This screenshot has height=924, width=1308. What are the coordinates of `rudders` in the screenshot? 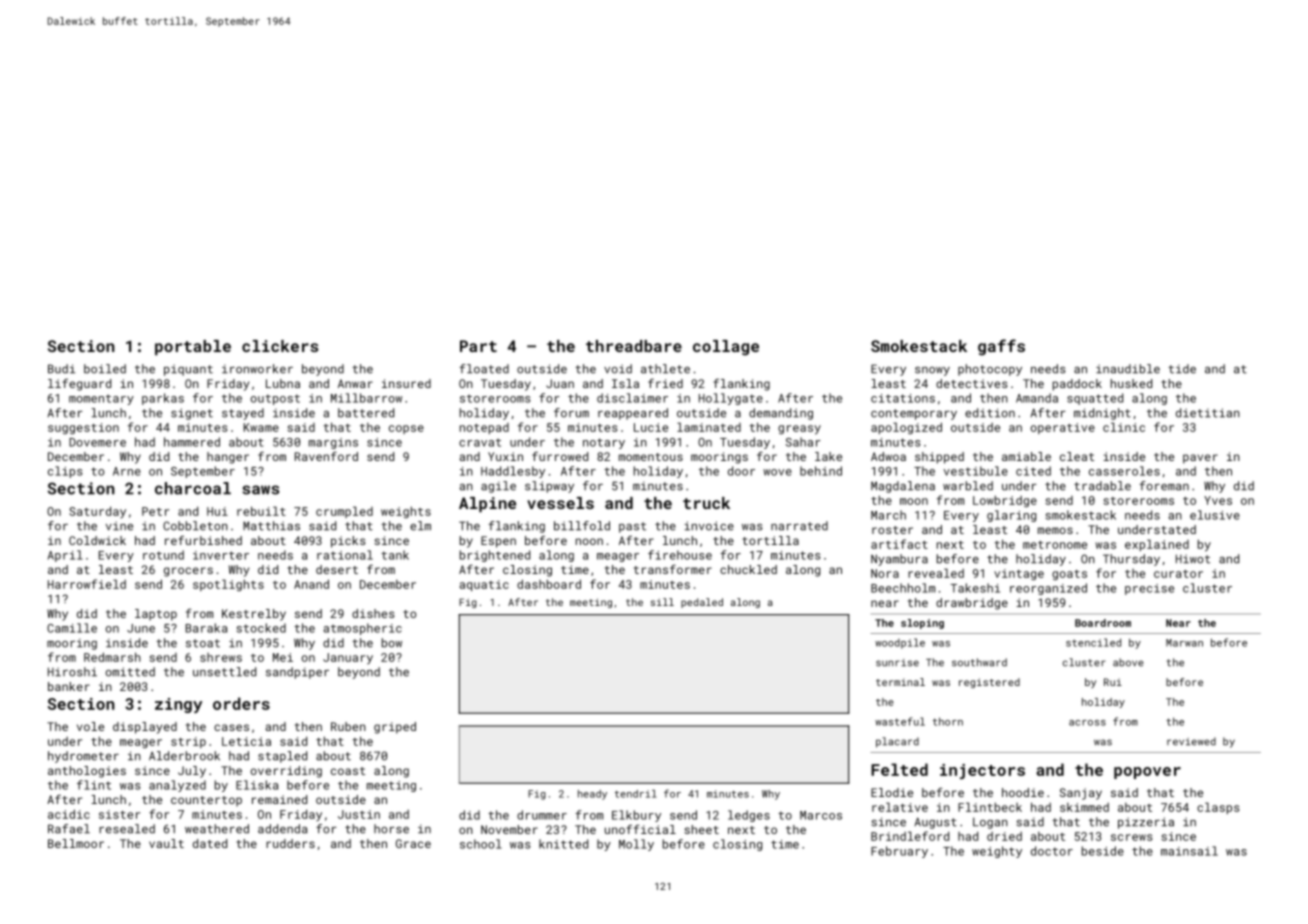 It's located at (290, 843).
